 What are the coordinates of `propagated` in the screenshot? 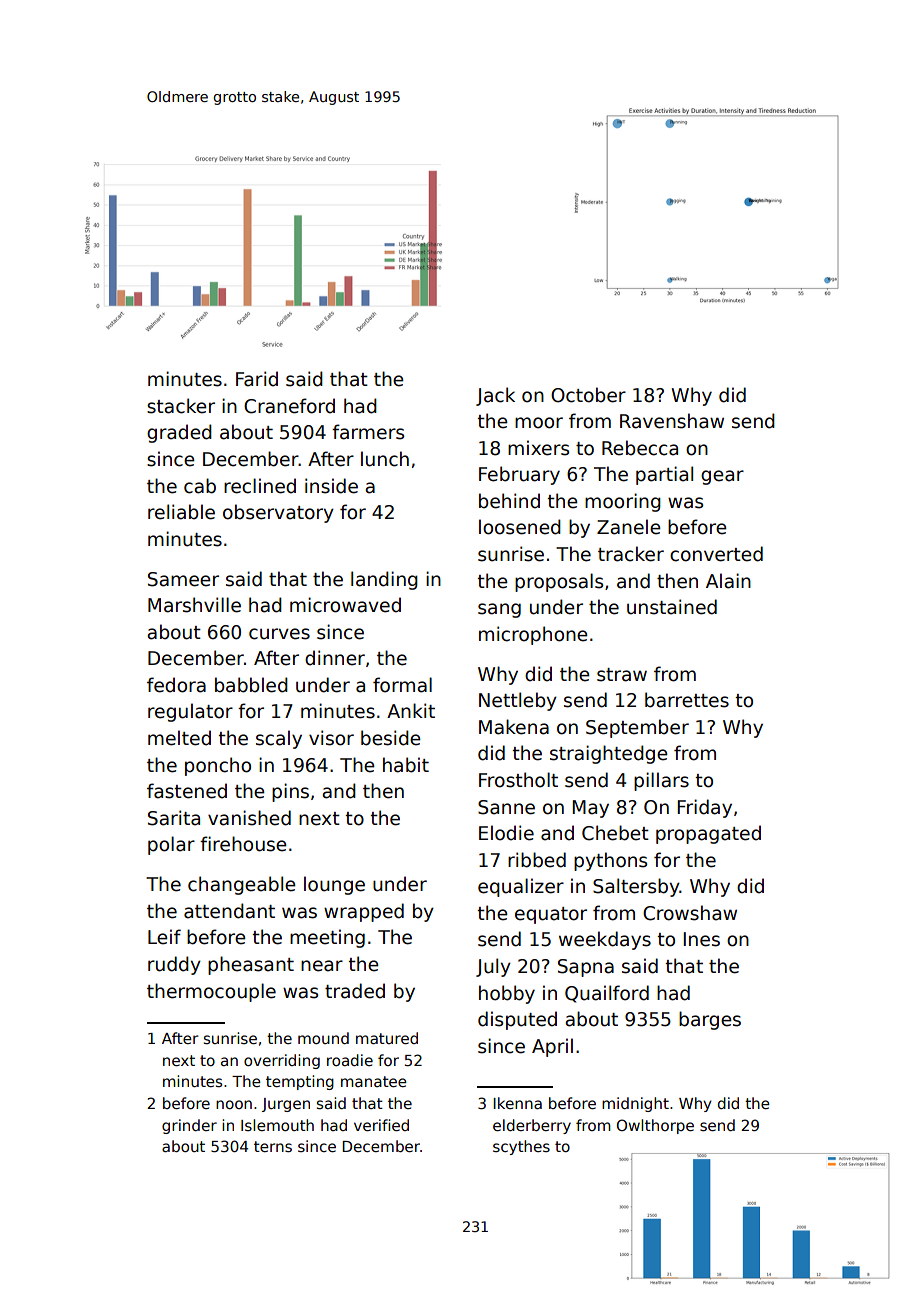 It's located at (708, 834).
